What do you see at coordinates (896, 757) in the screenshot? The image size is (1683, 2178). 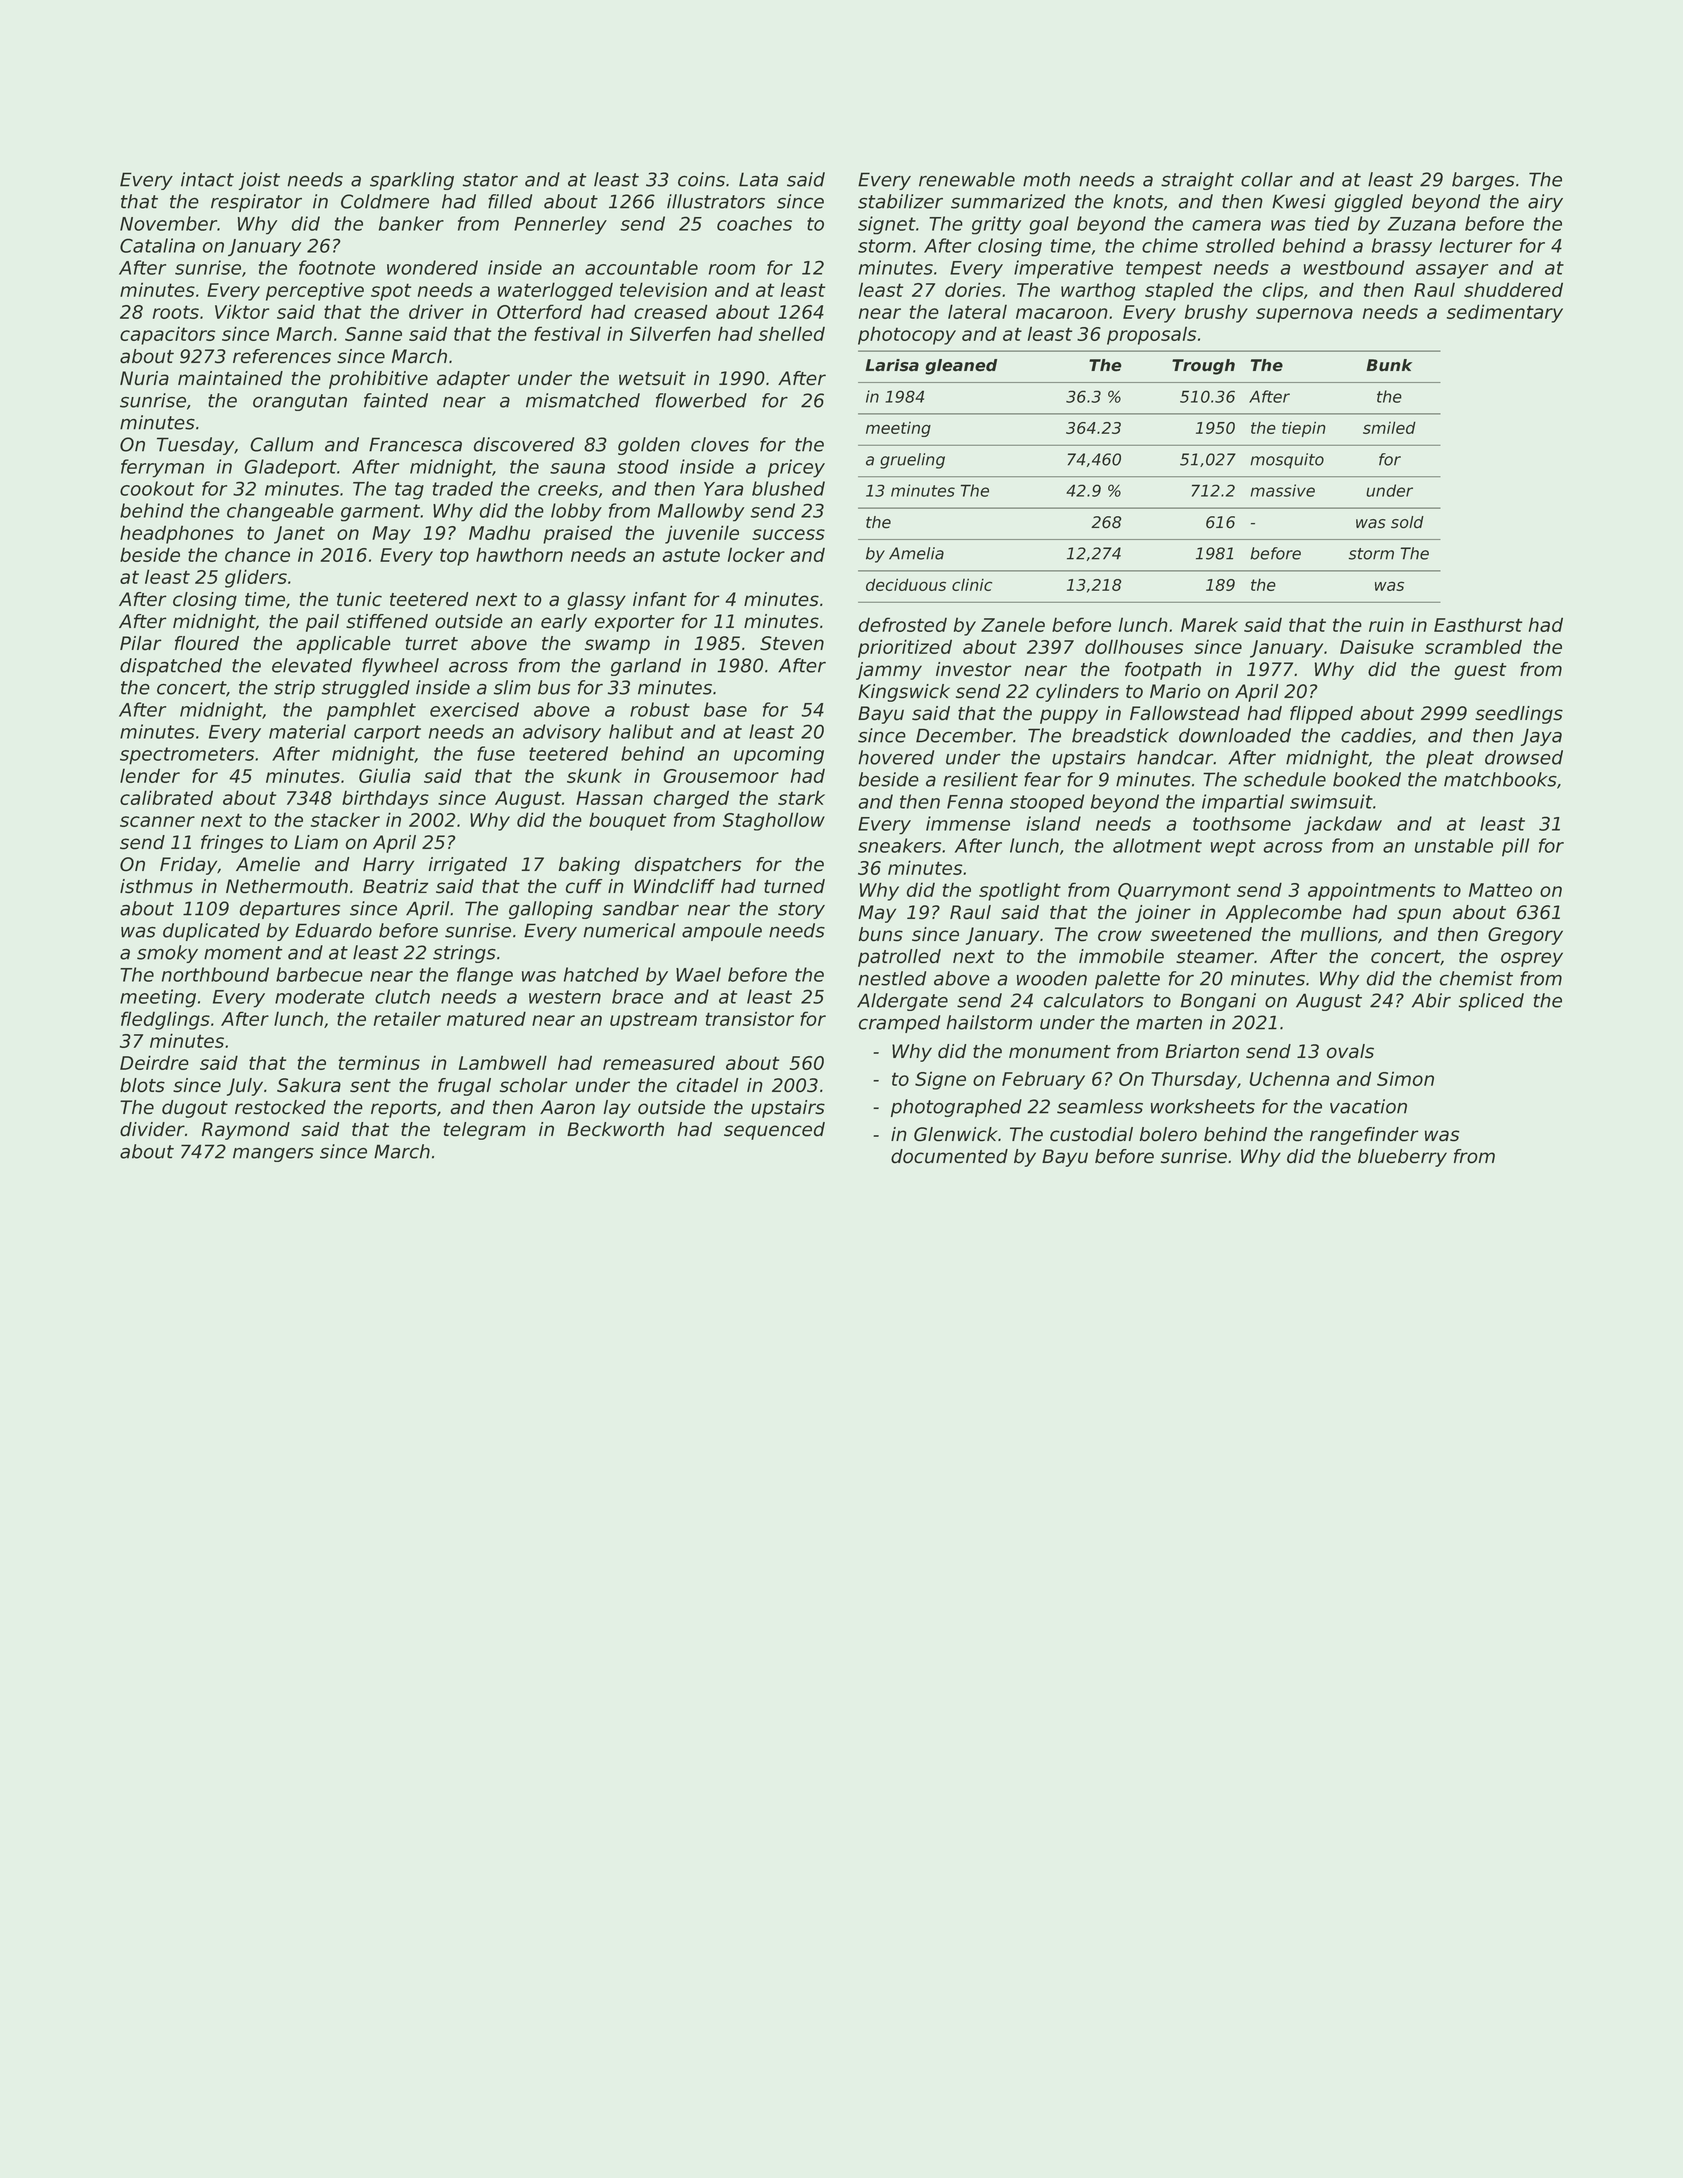 I see `hovered` at bounding box center [896, 757].
